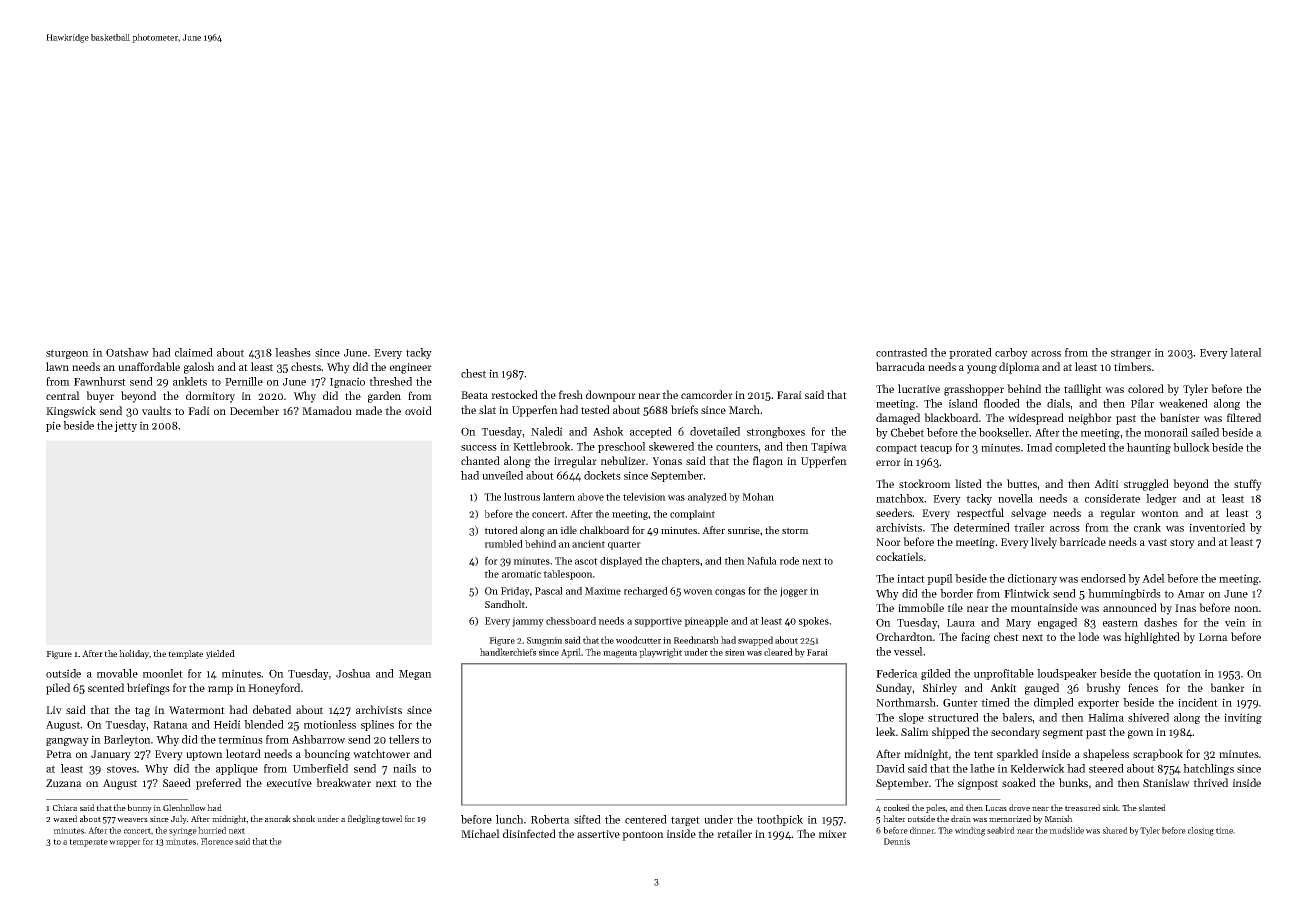  What do you see at coordinates (1248, 485) in the page?
I see `stuffy` at bounding box center [1248, 485].
